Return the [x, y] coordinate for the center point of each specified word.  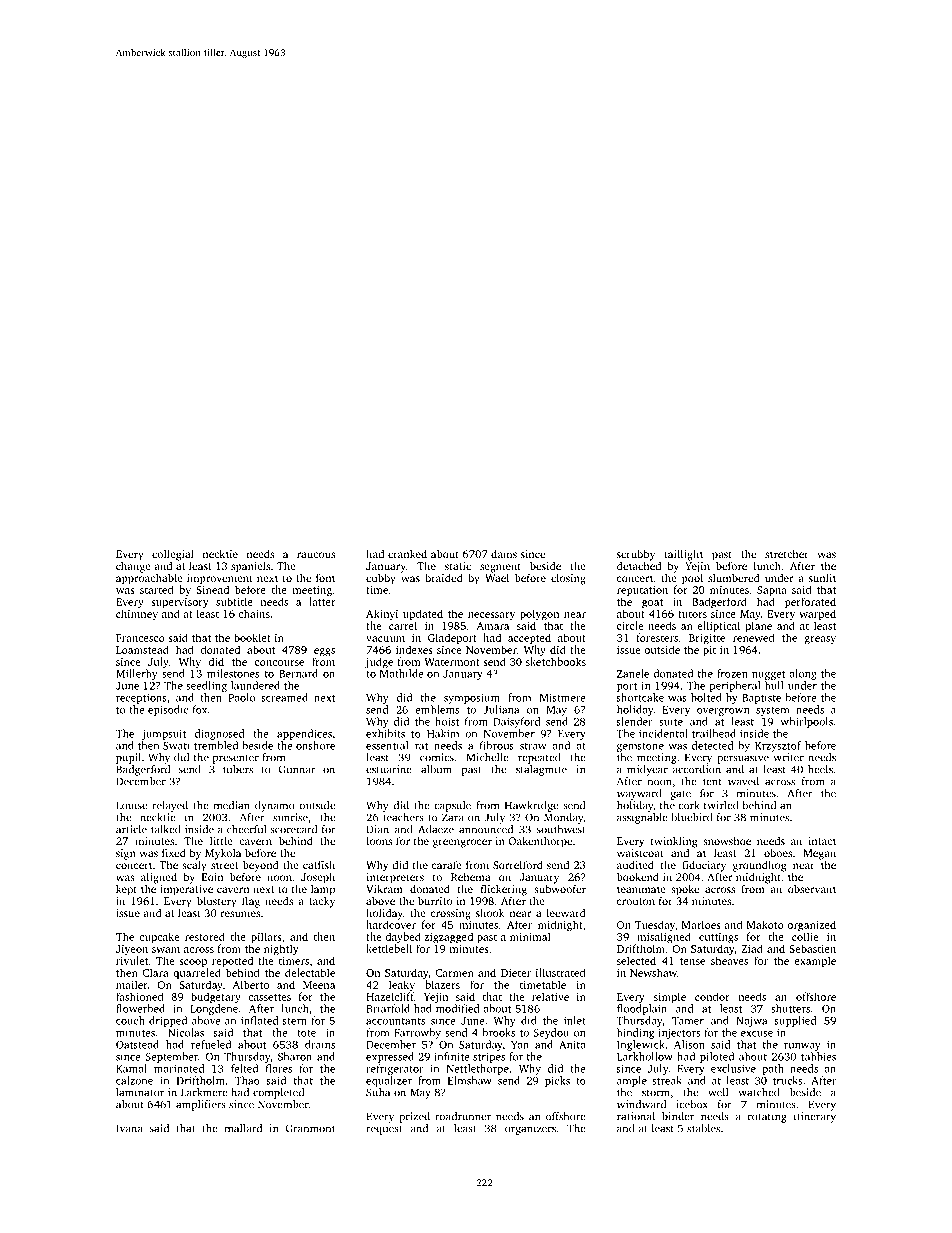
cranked [407, 554]
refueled [211, 1044]
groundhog [759, 866]
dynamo [275, 806]
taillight [683, 555]
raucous [316, 555]
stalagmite [541, 770]
